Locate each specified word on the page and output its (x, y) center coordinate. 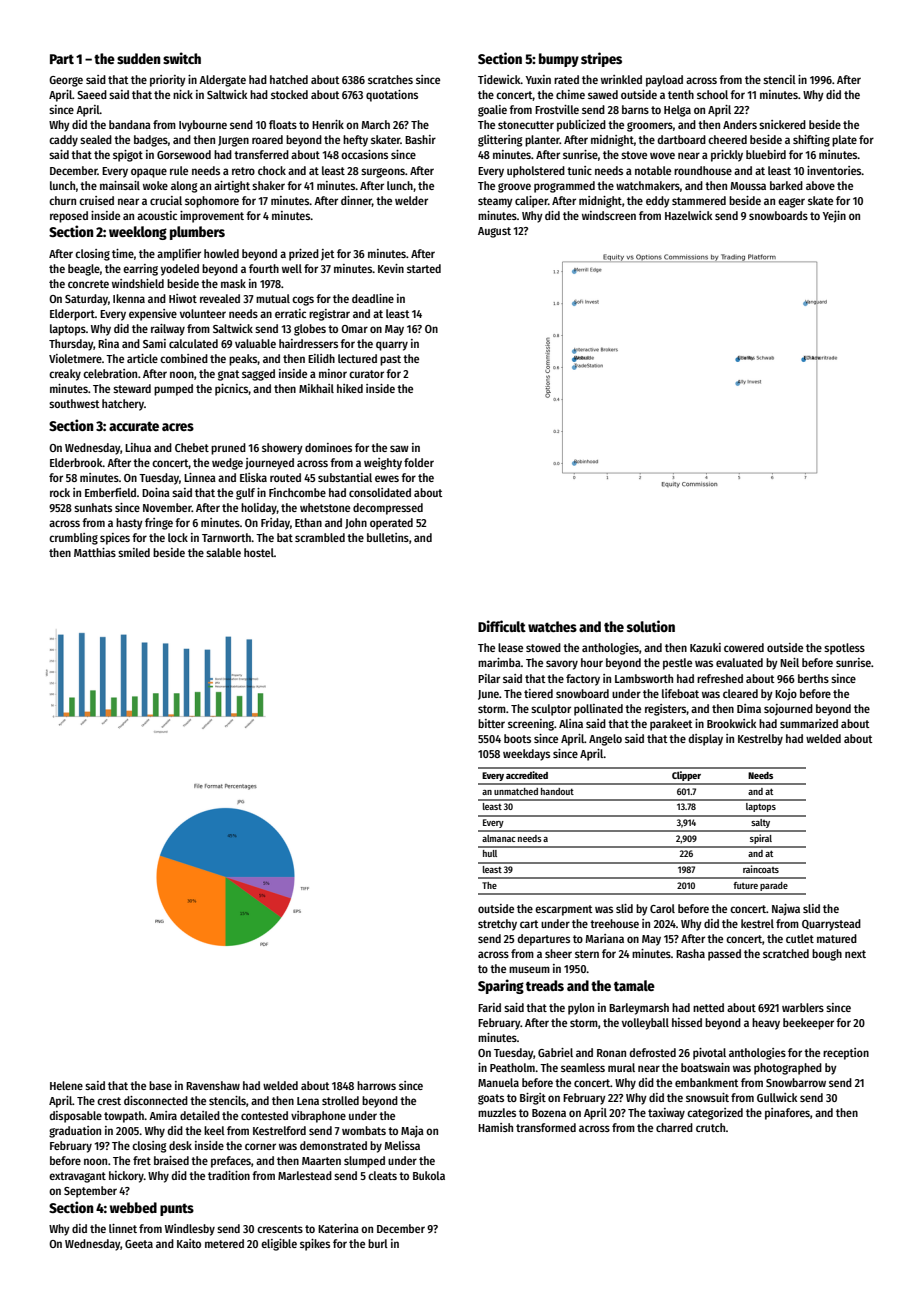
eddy (658, 202)
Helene (66, 1085)
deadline (373, 298)
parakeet (671, 725)
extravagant (77, 1177)
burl (378, 1243)
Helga (677, 111)
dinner (356, 201)
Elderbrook (76, 462)
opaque (149, 173)
